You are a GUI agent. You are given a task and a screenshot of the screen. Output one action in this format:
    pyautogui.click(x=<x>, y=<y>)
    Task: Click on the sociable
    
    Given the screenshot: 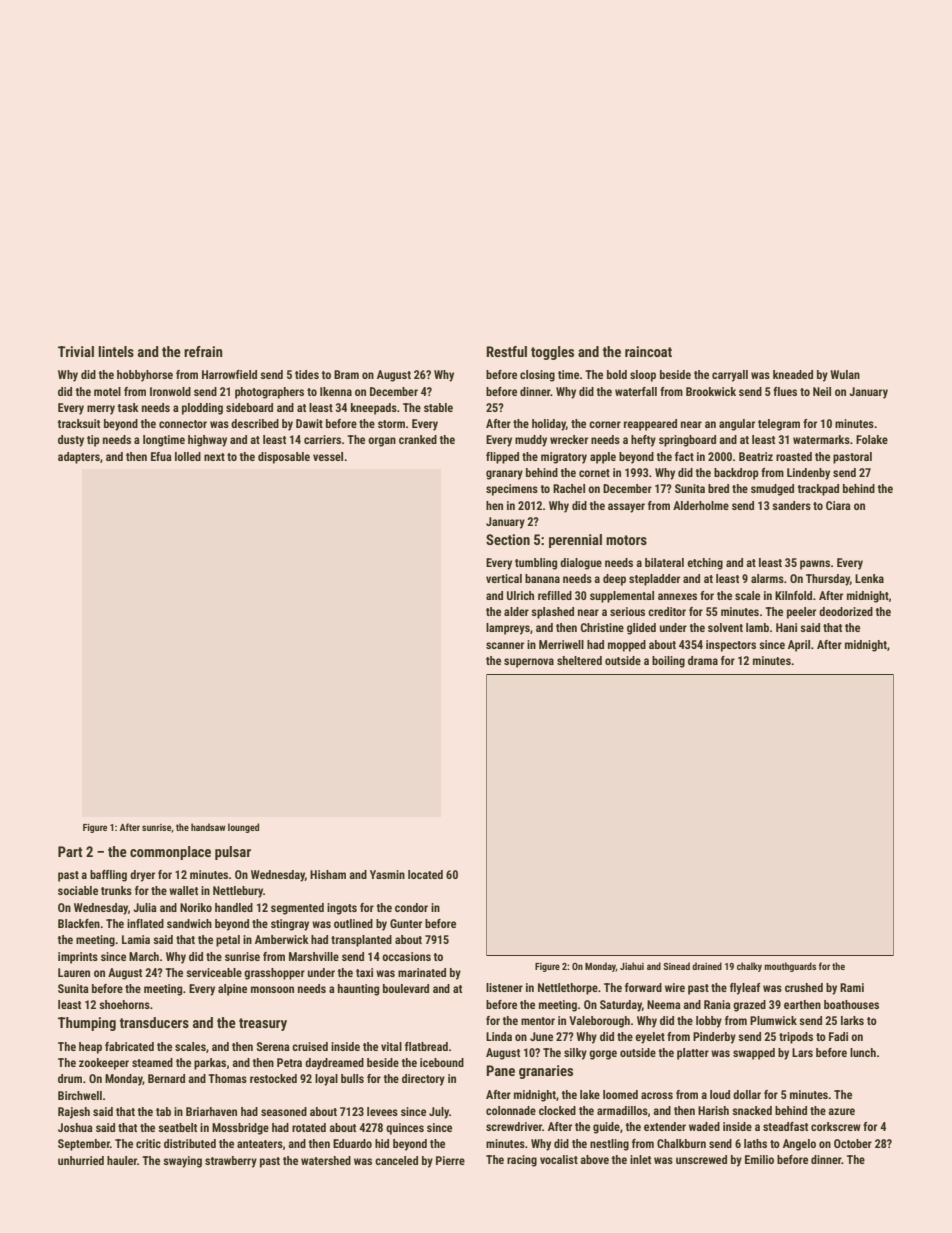 What is the action you would take?
    pyautogui.click(x=78, y=890)
